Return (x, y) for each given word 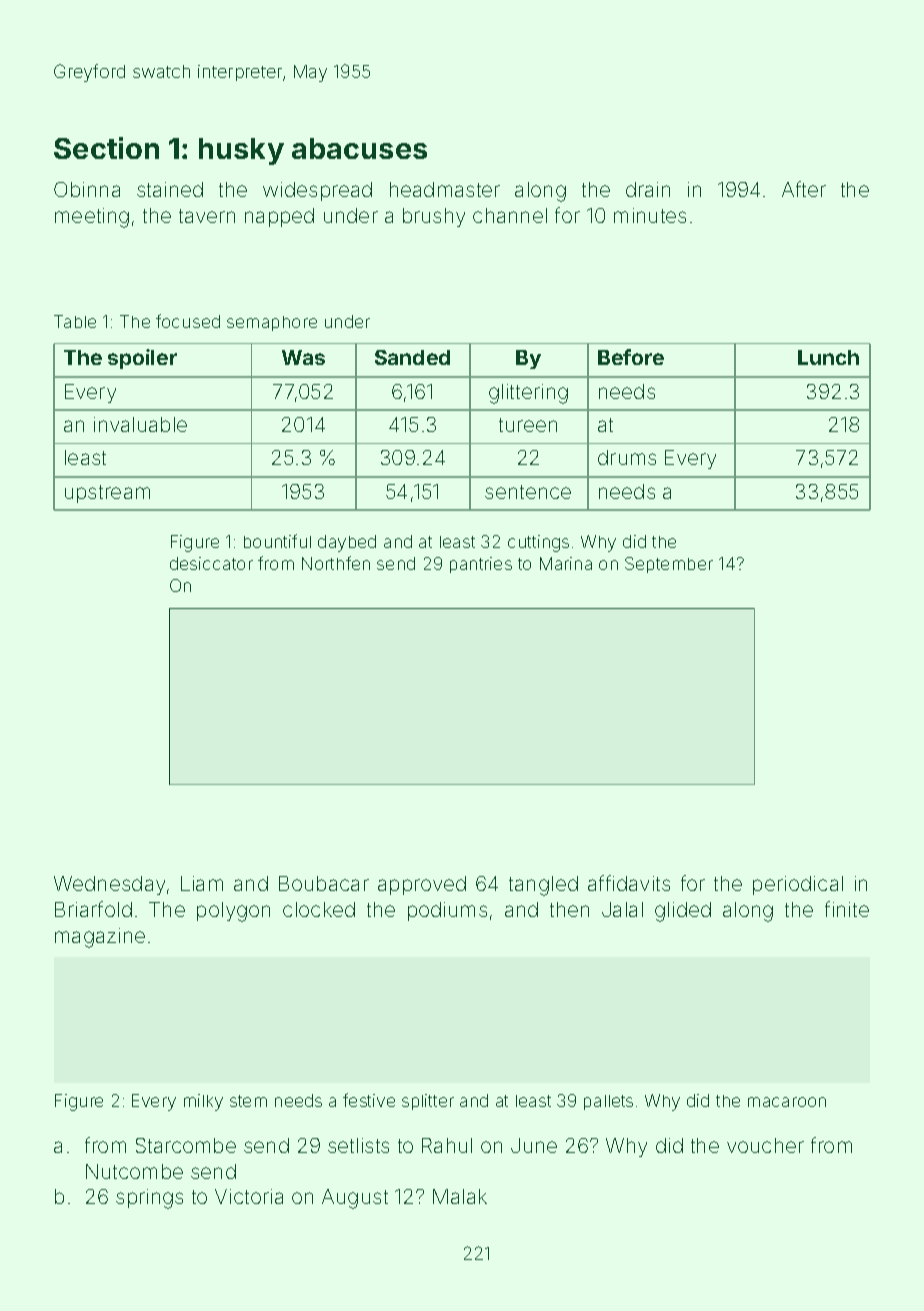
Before (631, 357)
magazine (100, 938)
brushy (434, 217)
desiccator (211, 563)
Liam (202, 883)
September (669, 565)
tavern (207, 216)
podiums (447, 911)
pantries (481, 565)
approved (422, 885)
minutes (650, 215)
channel (510, 215)
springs (149, 1199)
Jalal (622, 909)
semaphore (272, 323)
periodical (798, 885)
